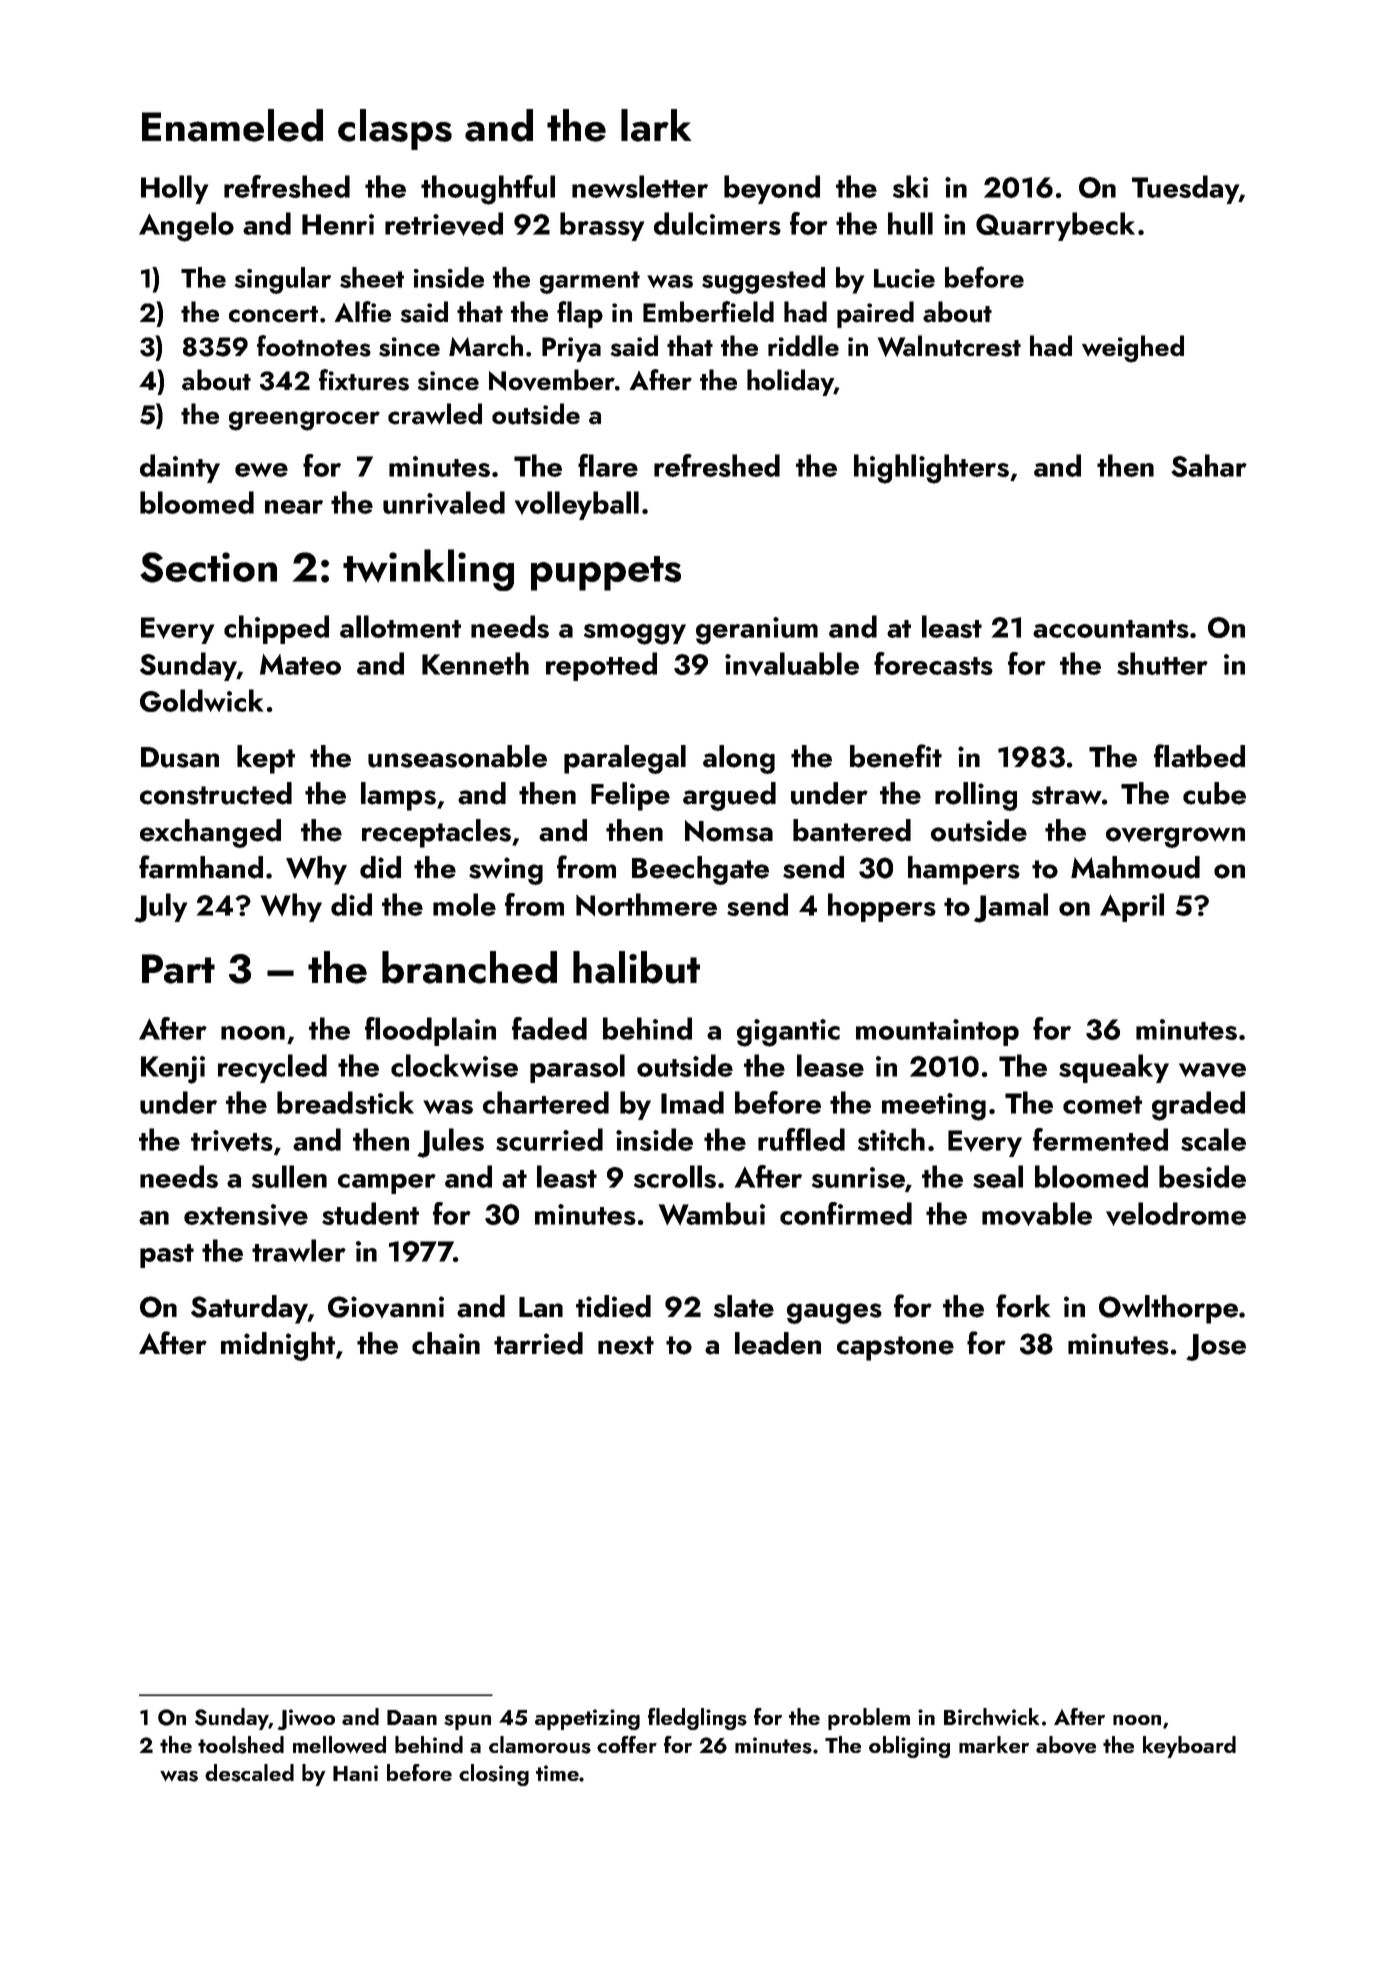 This screenshot has height=1969, width=1386. I want to click on Kenji, so click(173, 1070).
